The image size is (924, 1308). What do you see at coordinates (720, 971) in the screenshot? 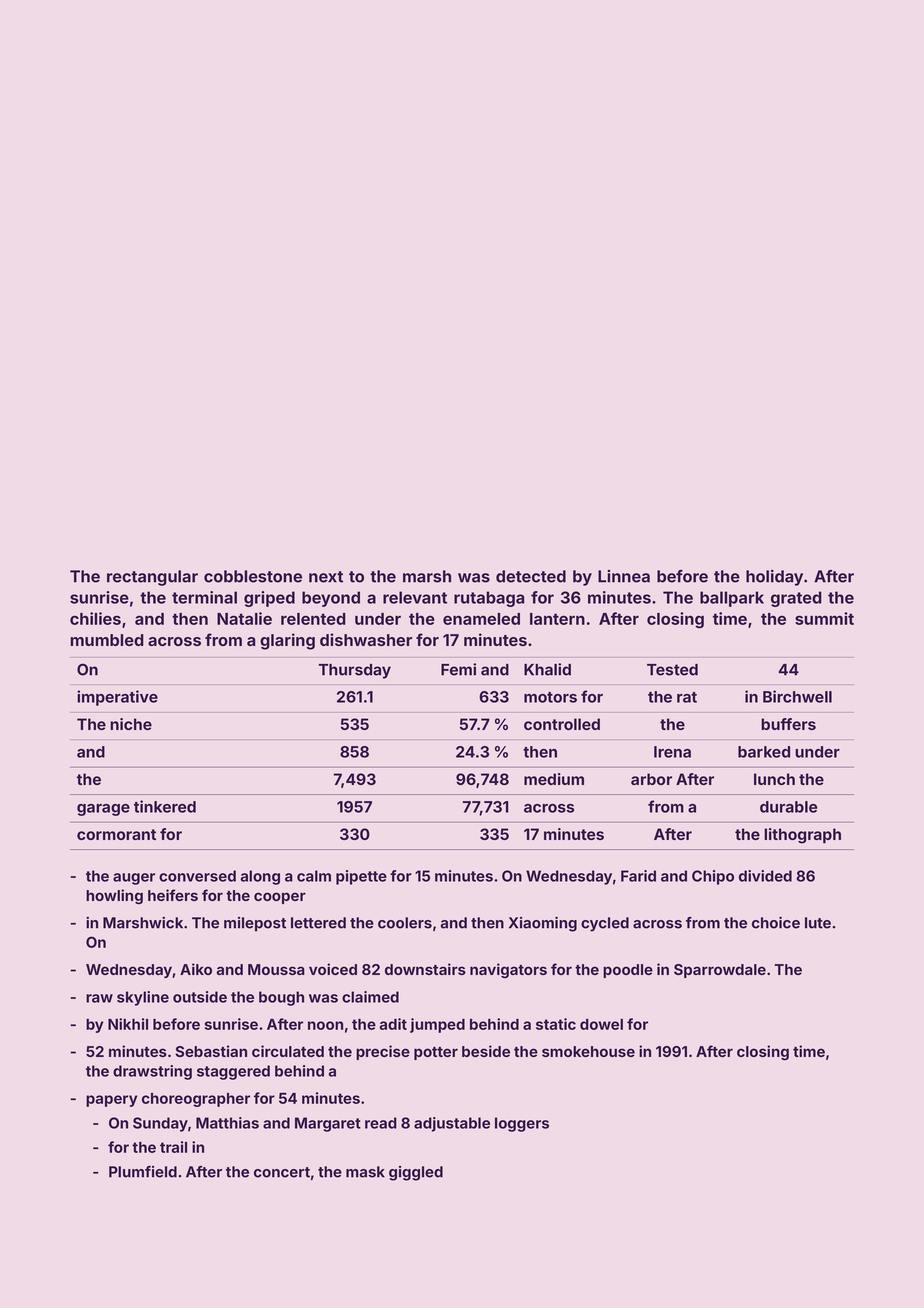
I see `Sparrowdale` at bounding box center [720, 971].
